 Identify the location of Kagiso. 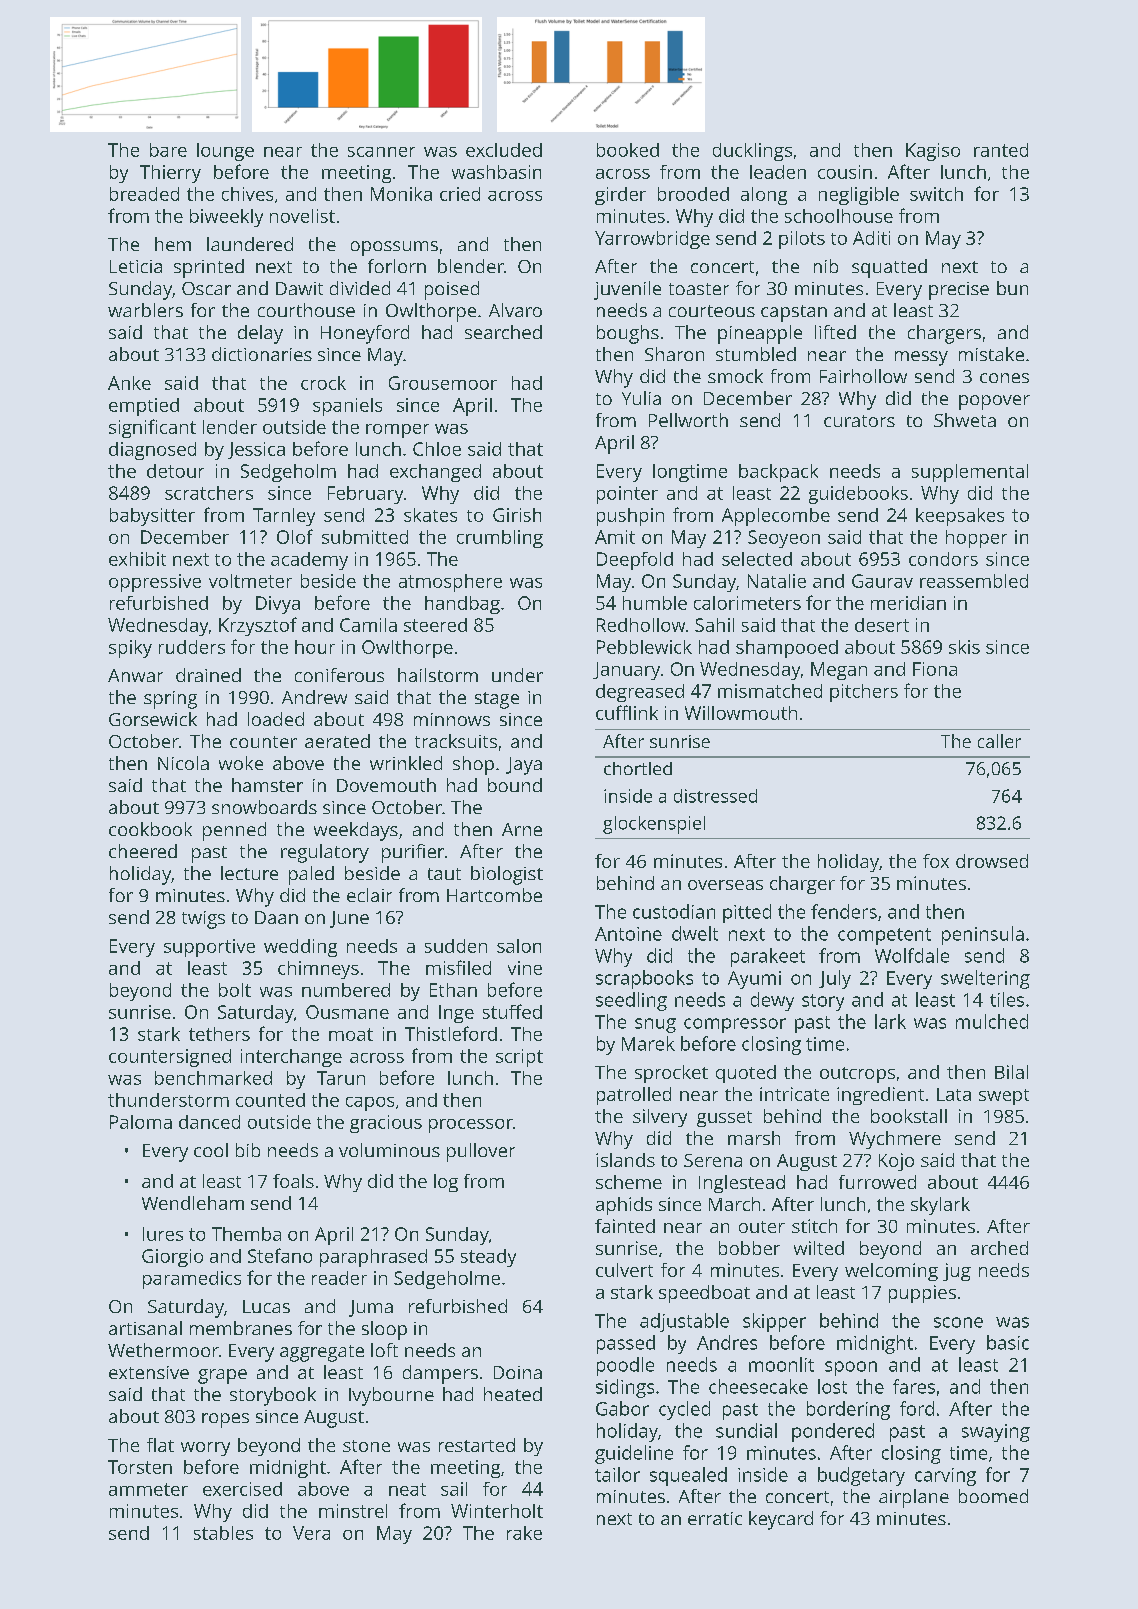
(933, 152).
